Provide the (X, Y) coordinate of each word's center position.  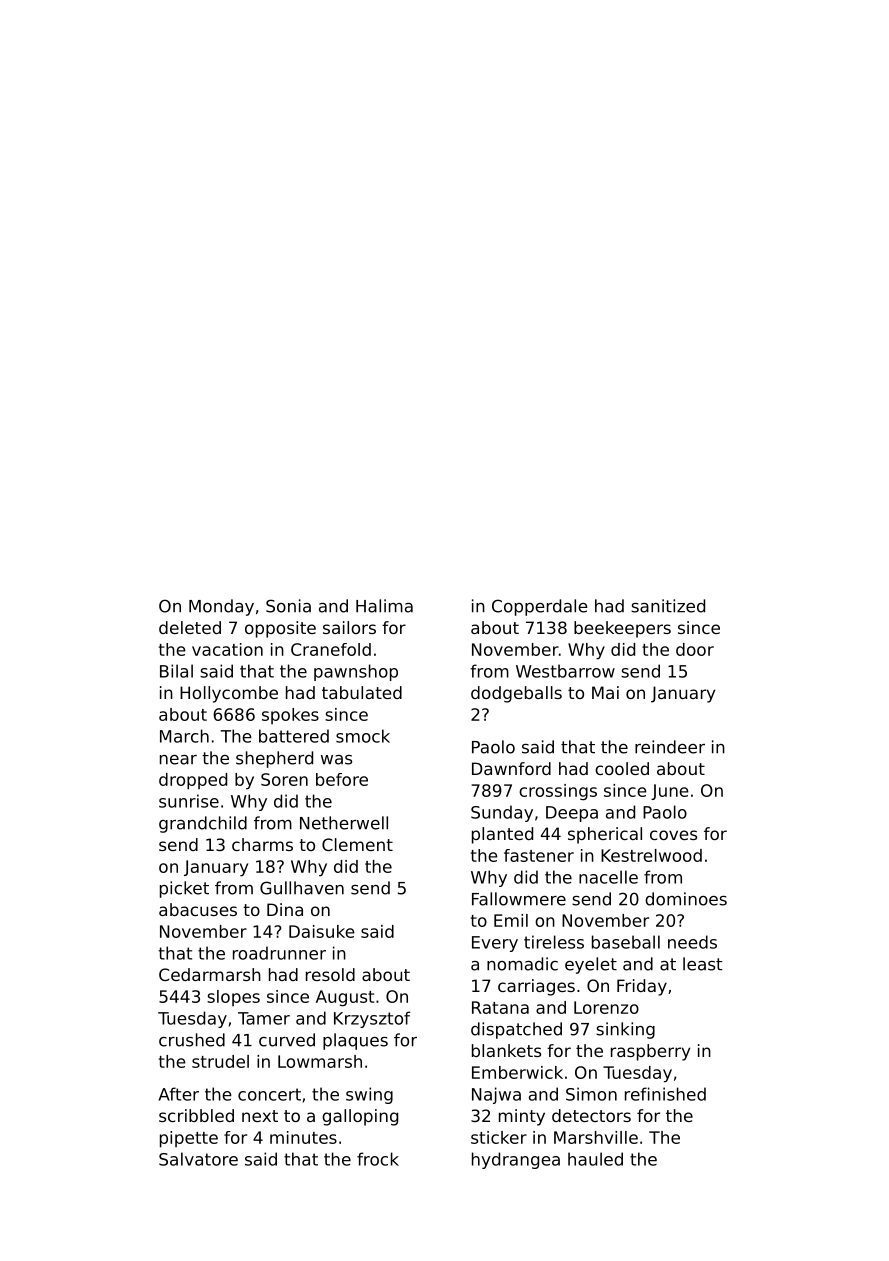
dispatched (516, 1030)
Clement (357, 844)
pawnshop (356, 672)
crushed (192, 1040)
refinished (665, 1094)
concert (269, 1094)
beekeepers (622, 629)
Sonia (288, 606)
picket (184, 889)
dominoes (686, 899)
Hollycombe (229, 694)
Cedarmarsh (210, 974)
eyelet (591, 965)
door (695, 649)
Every (495, 944)
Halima (384, 606)
